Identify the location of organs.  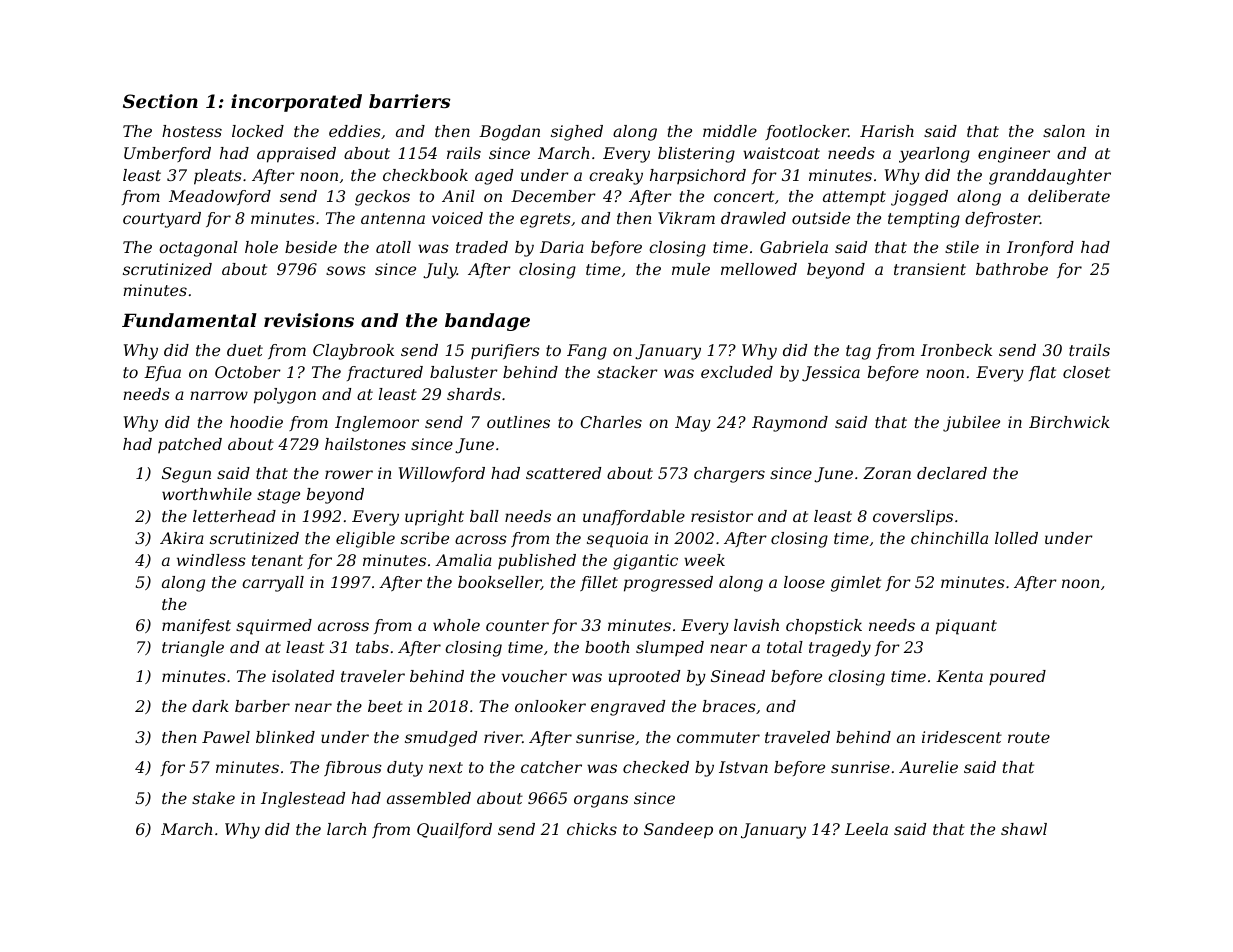
(601, 801).
